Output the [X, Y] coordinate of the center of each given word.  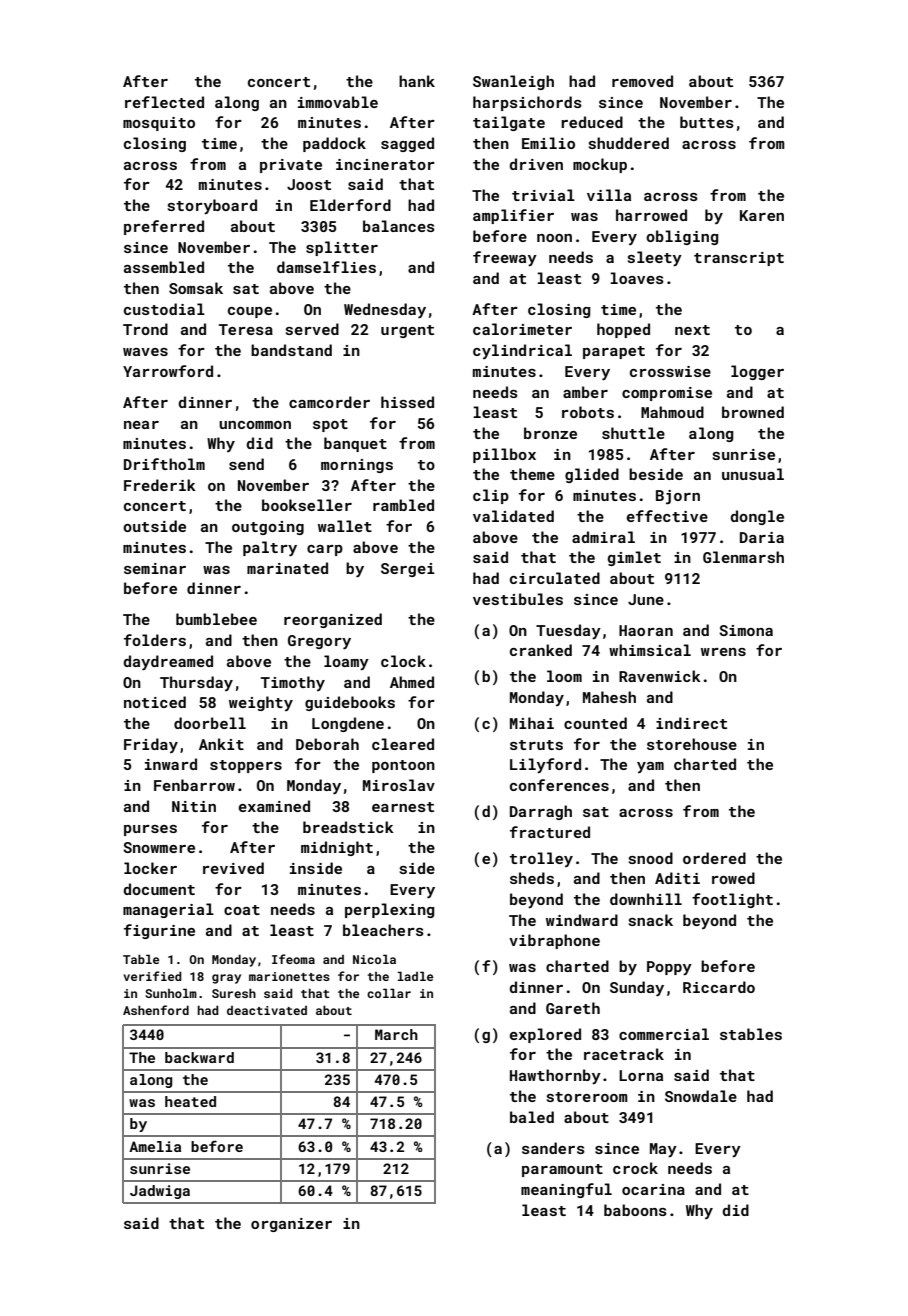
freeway [505, 258]
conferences [559, 785]
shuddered [629, 143]
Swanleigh [513, 82]
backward [199, 1057]
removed [642, 81]
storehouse [692, 744]
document [159, 889]
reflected [164, 102]
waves [145, 352]
